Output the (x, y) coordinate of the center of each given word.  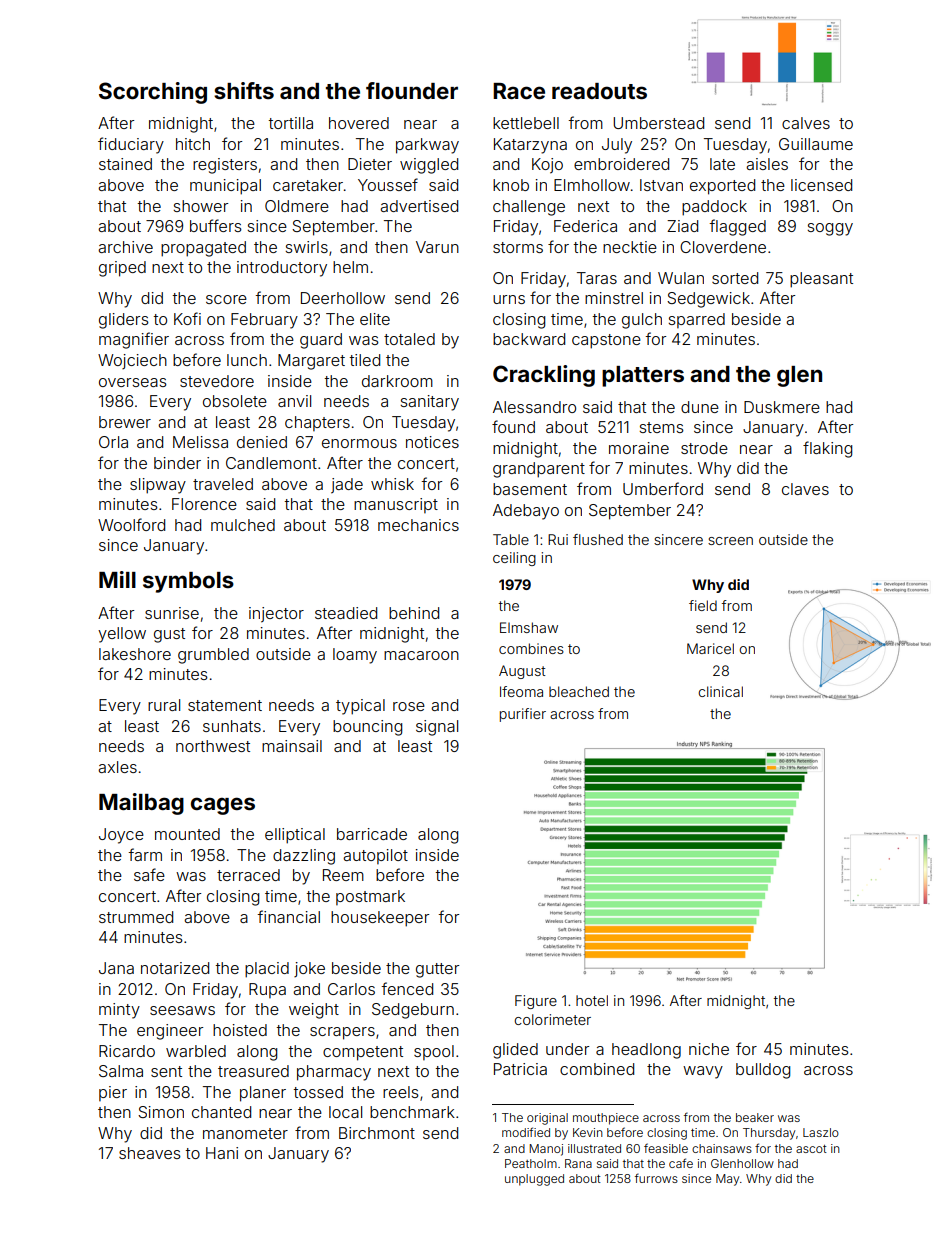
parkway (427, 146)
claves (805, 489)
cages (223, 806)
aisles (767, 164)
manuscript (396, 505)
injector (276, 615)
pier (113, 1093)
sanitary (429, 403)
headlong (646, 1051)
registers (225, 166)
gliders (124, 321)
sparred (696, 320)
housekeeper (380, 919)
